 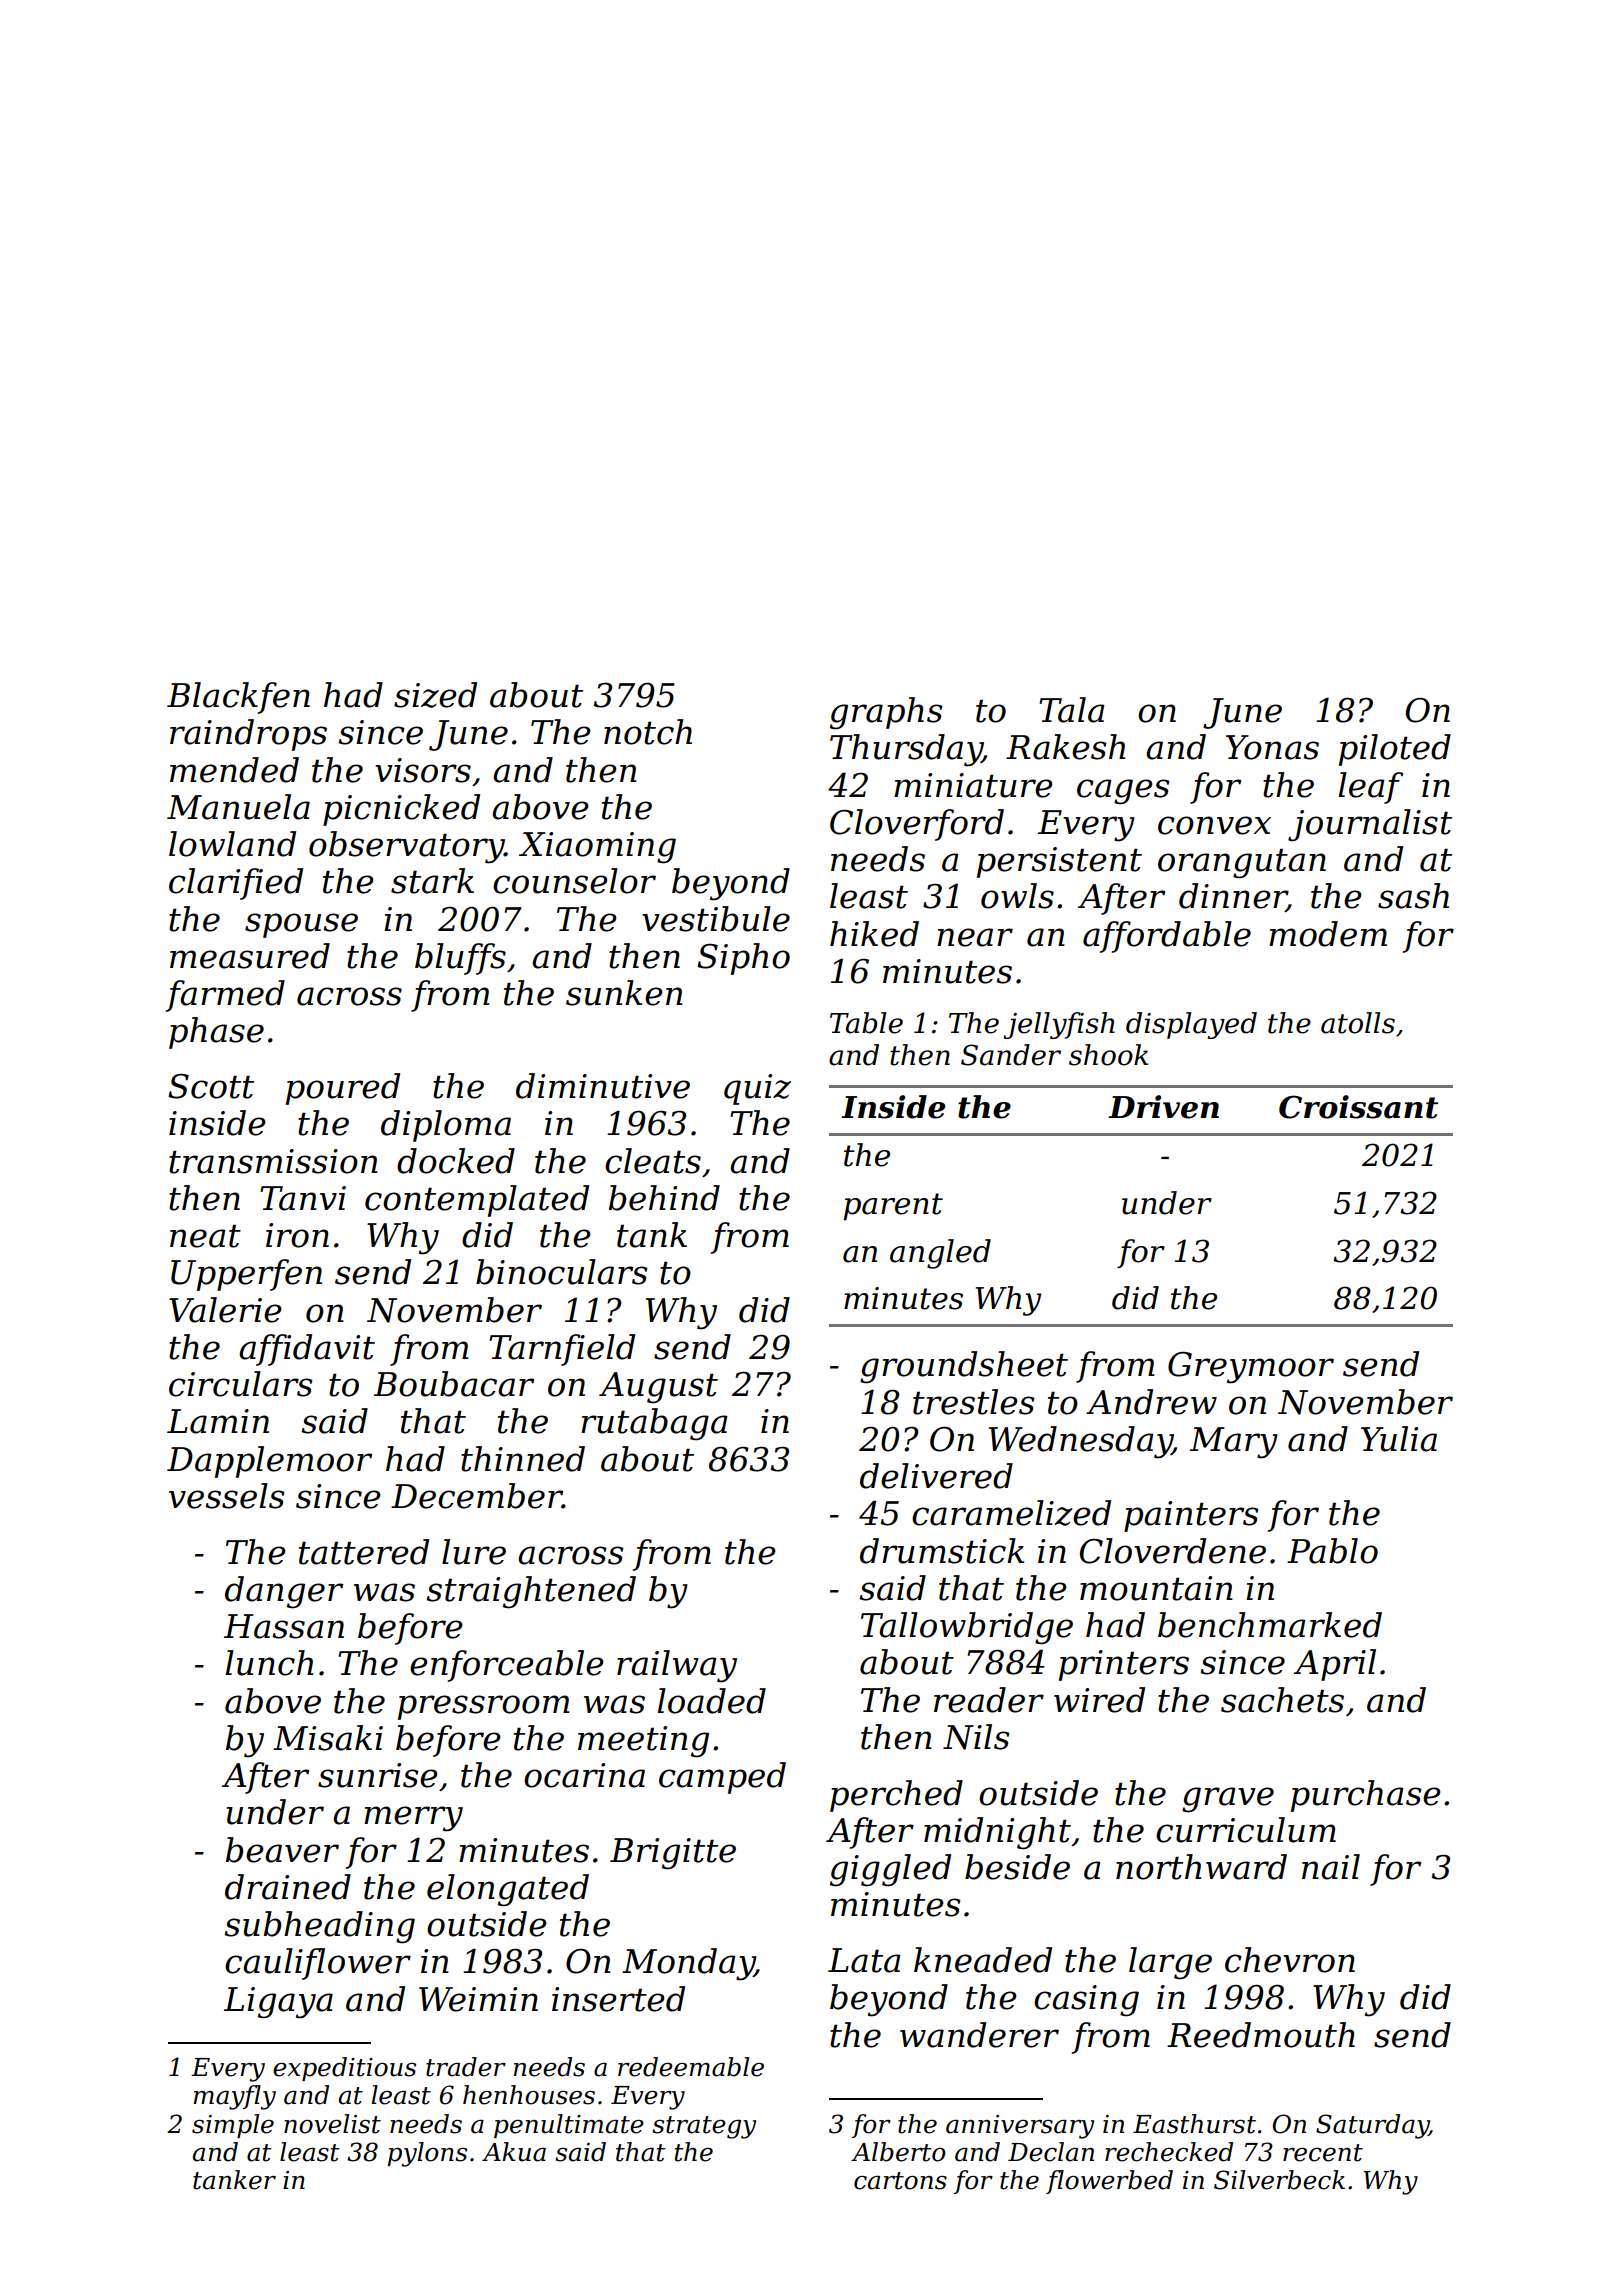 What do you see at coordinates (864, 1960) in the page?
I see `Lata` at bounding box center [864, 1960].
